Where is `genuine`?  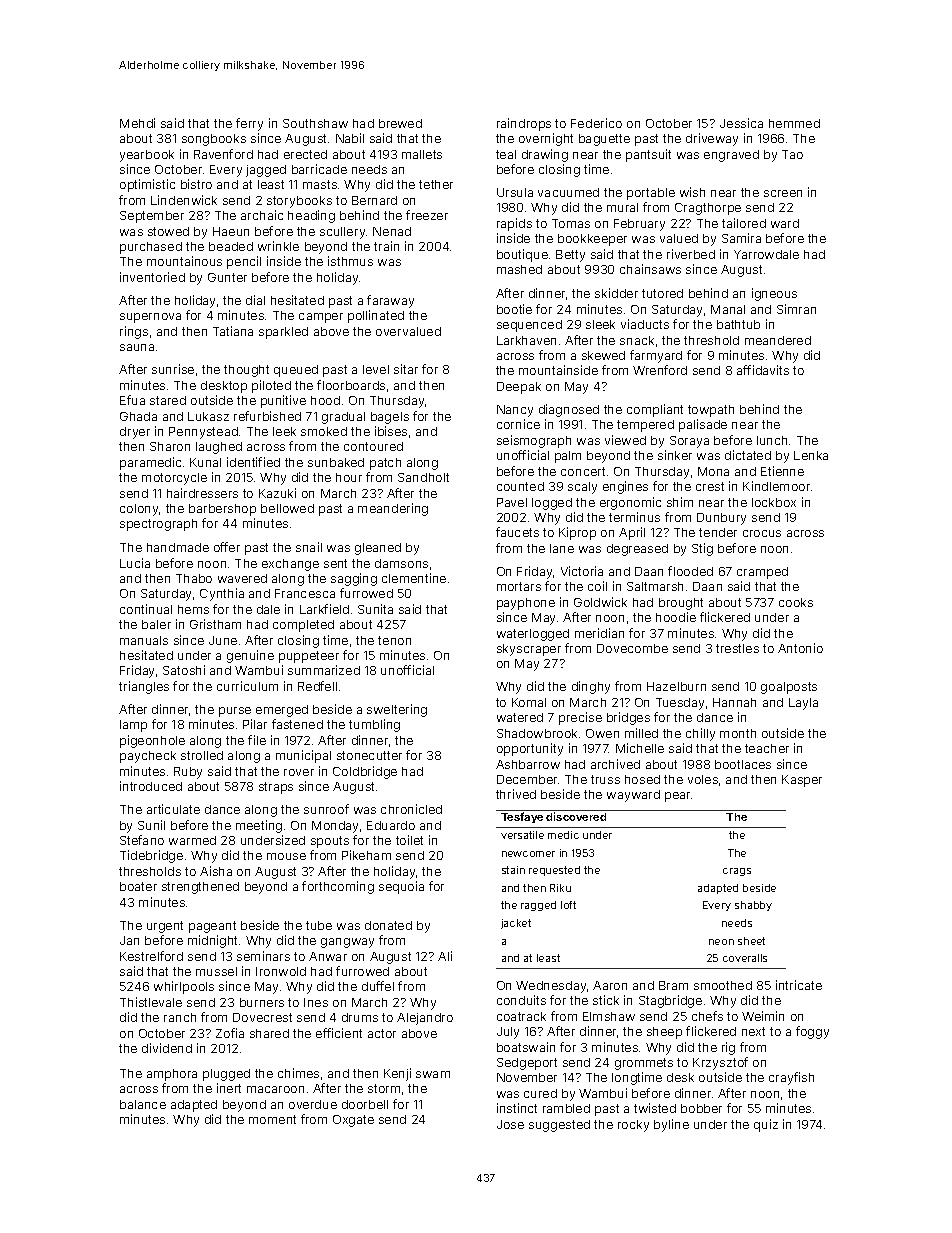 genuine is located at coordinates (250, 656).
